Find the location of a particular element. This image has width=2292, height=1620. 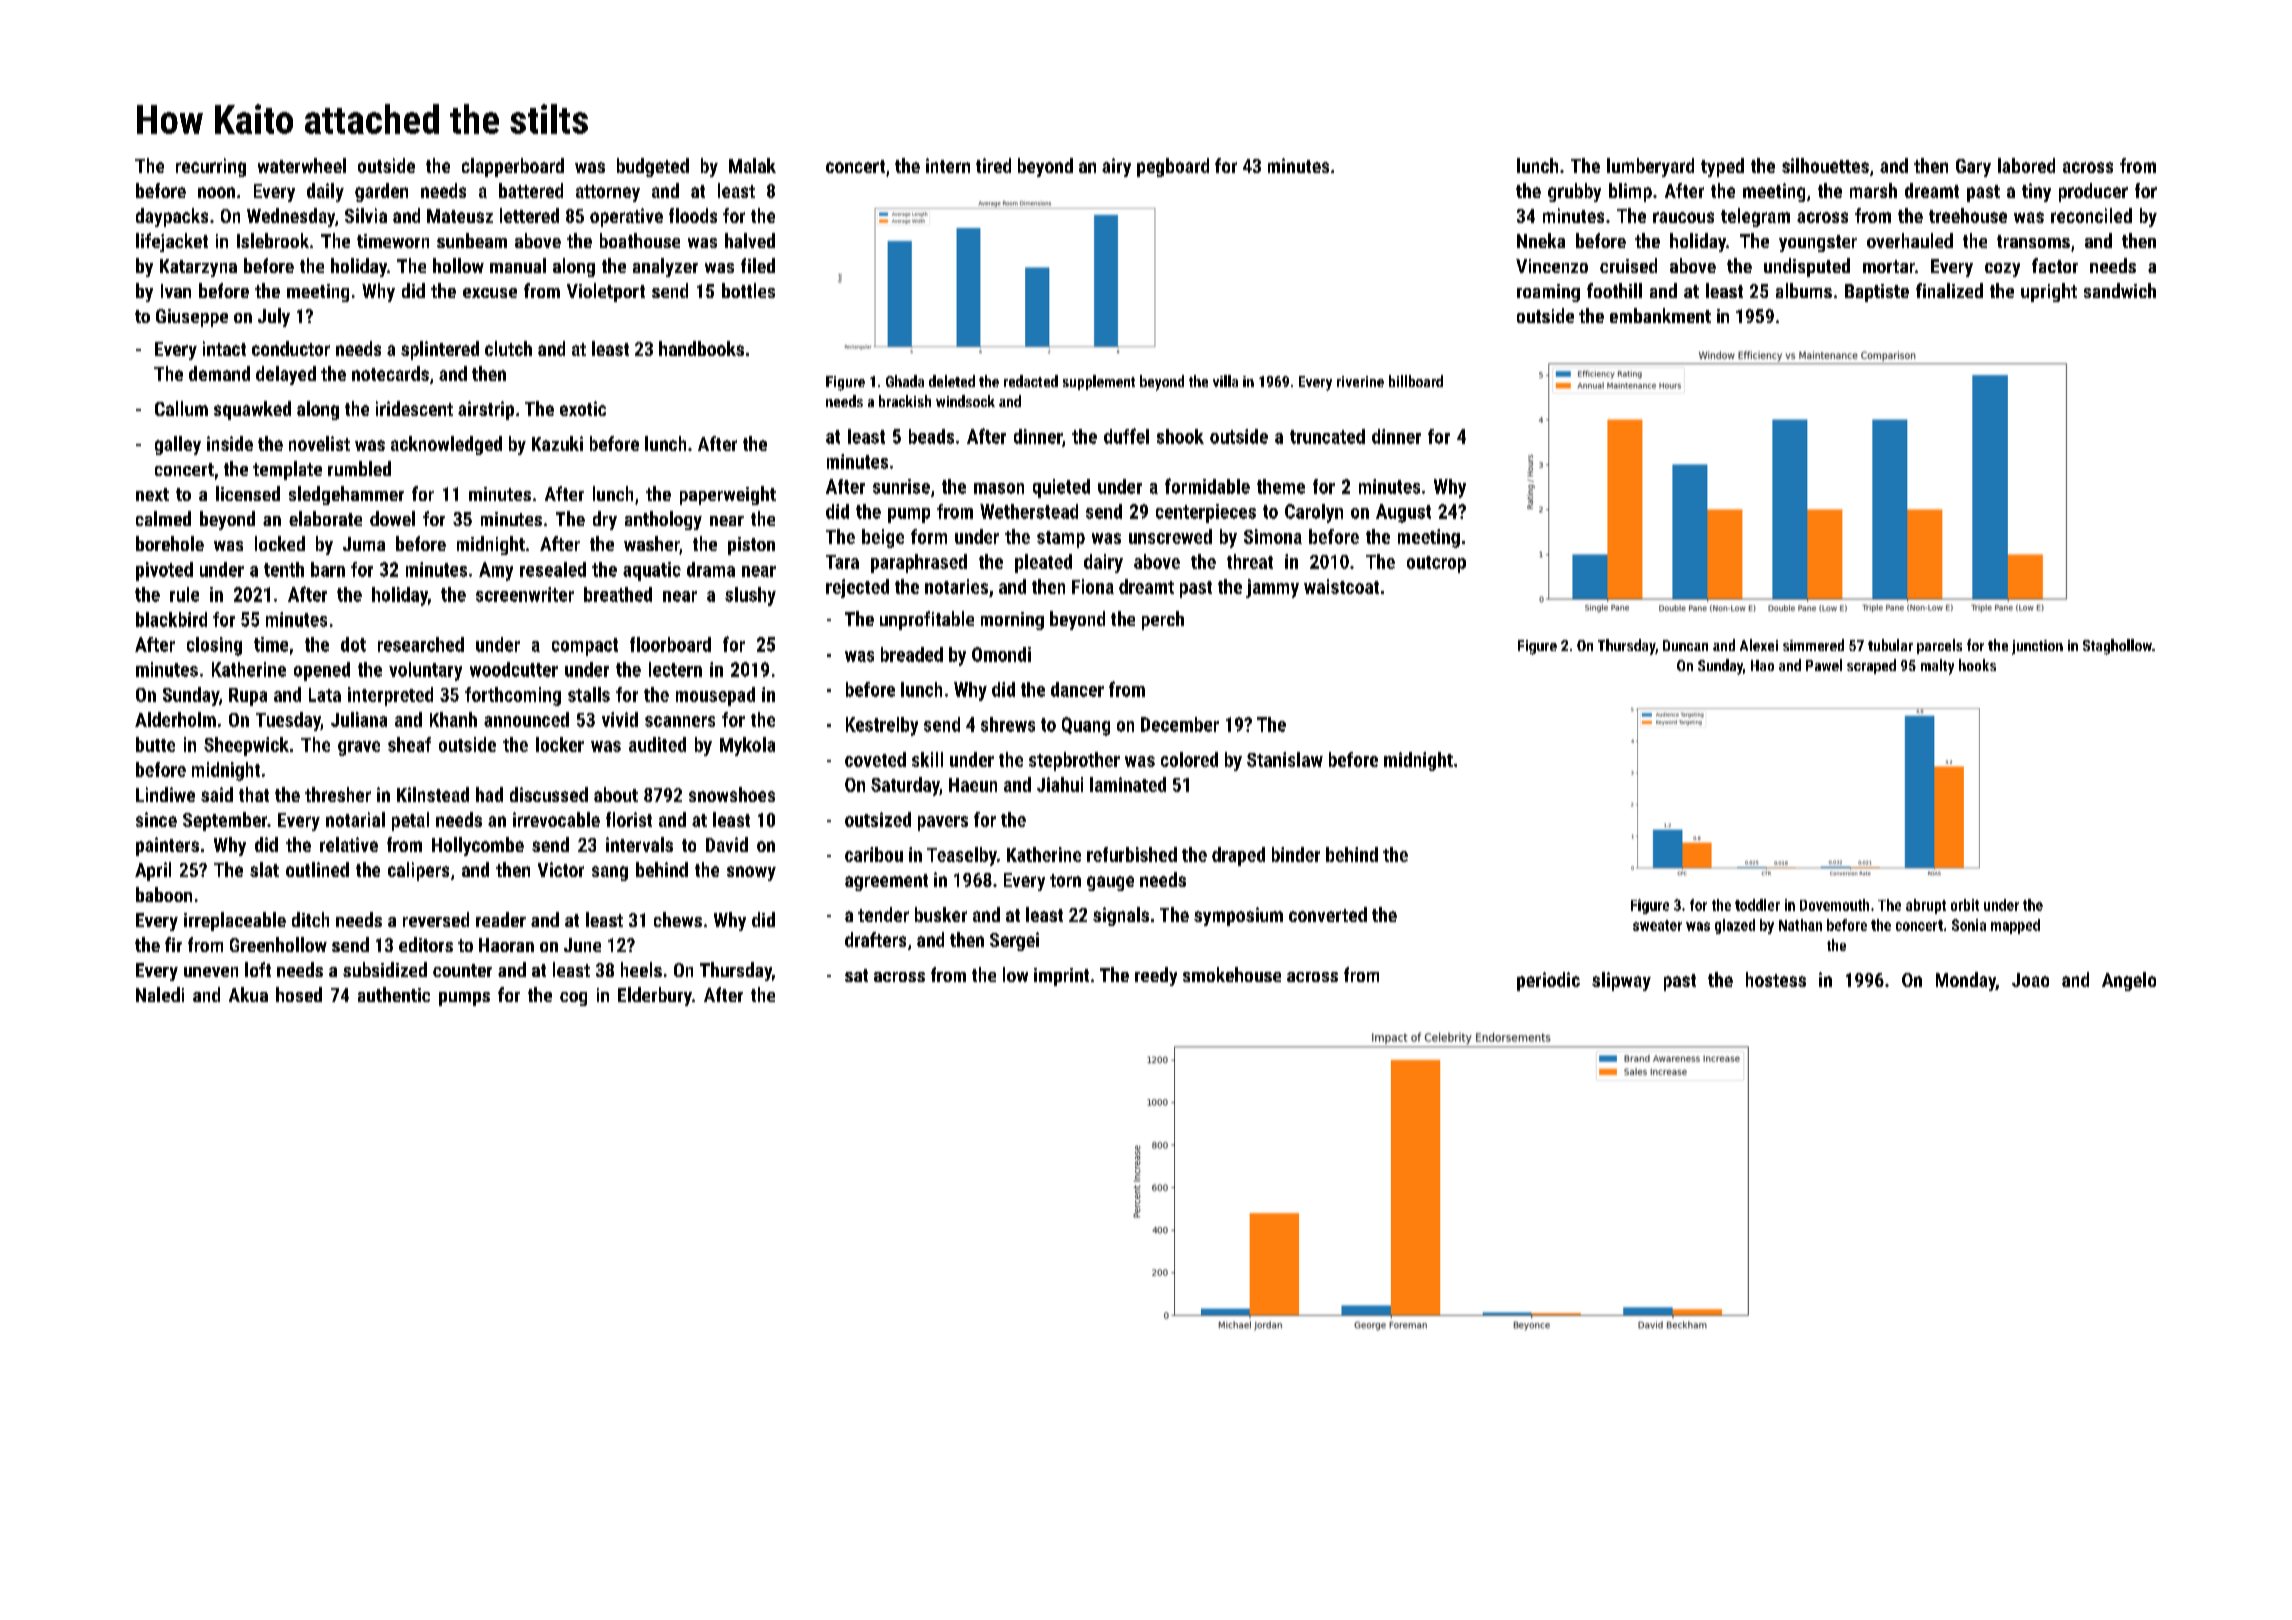

malty is located at coordinates (1937, 667).
